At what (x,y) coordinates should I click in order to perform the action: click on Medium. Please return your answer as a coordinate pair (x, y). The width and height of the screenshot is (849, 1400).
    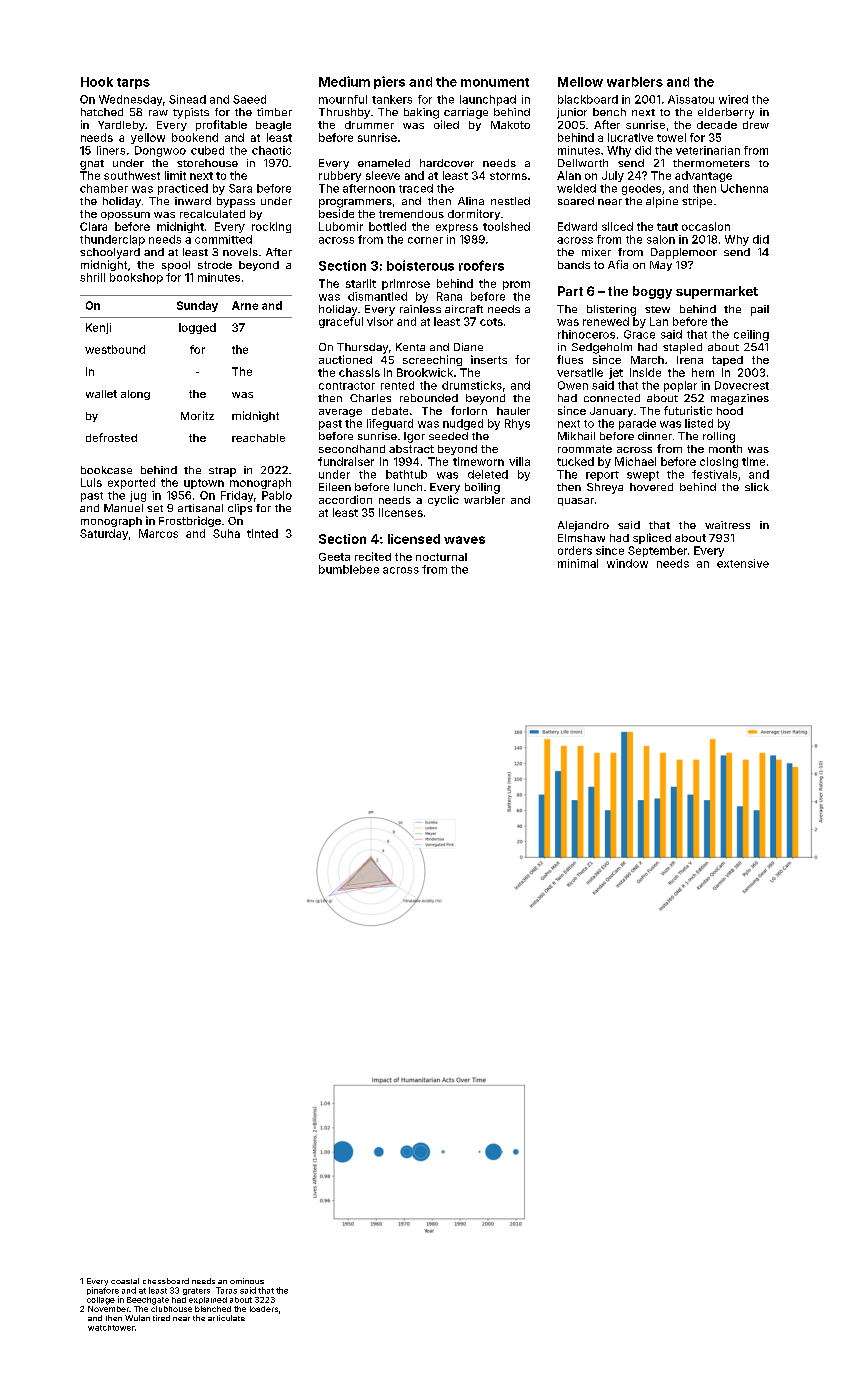
    Looking at the image, I should click on (344, 81).
